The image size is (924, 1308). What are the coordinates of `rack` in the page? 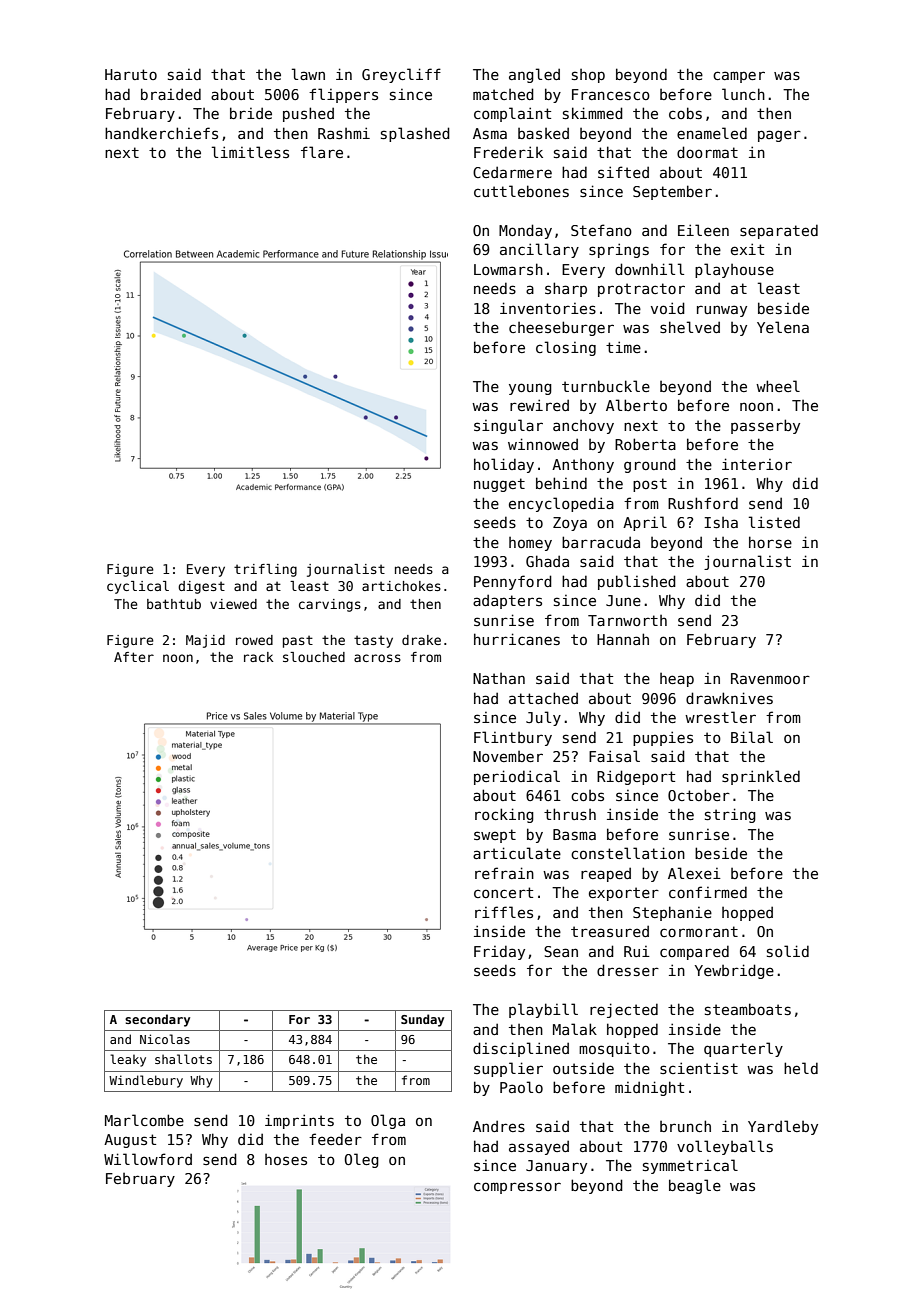 It's located at (258, 657).
